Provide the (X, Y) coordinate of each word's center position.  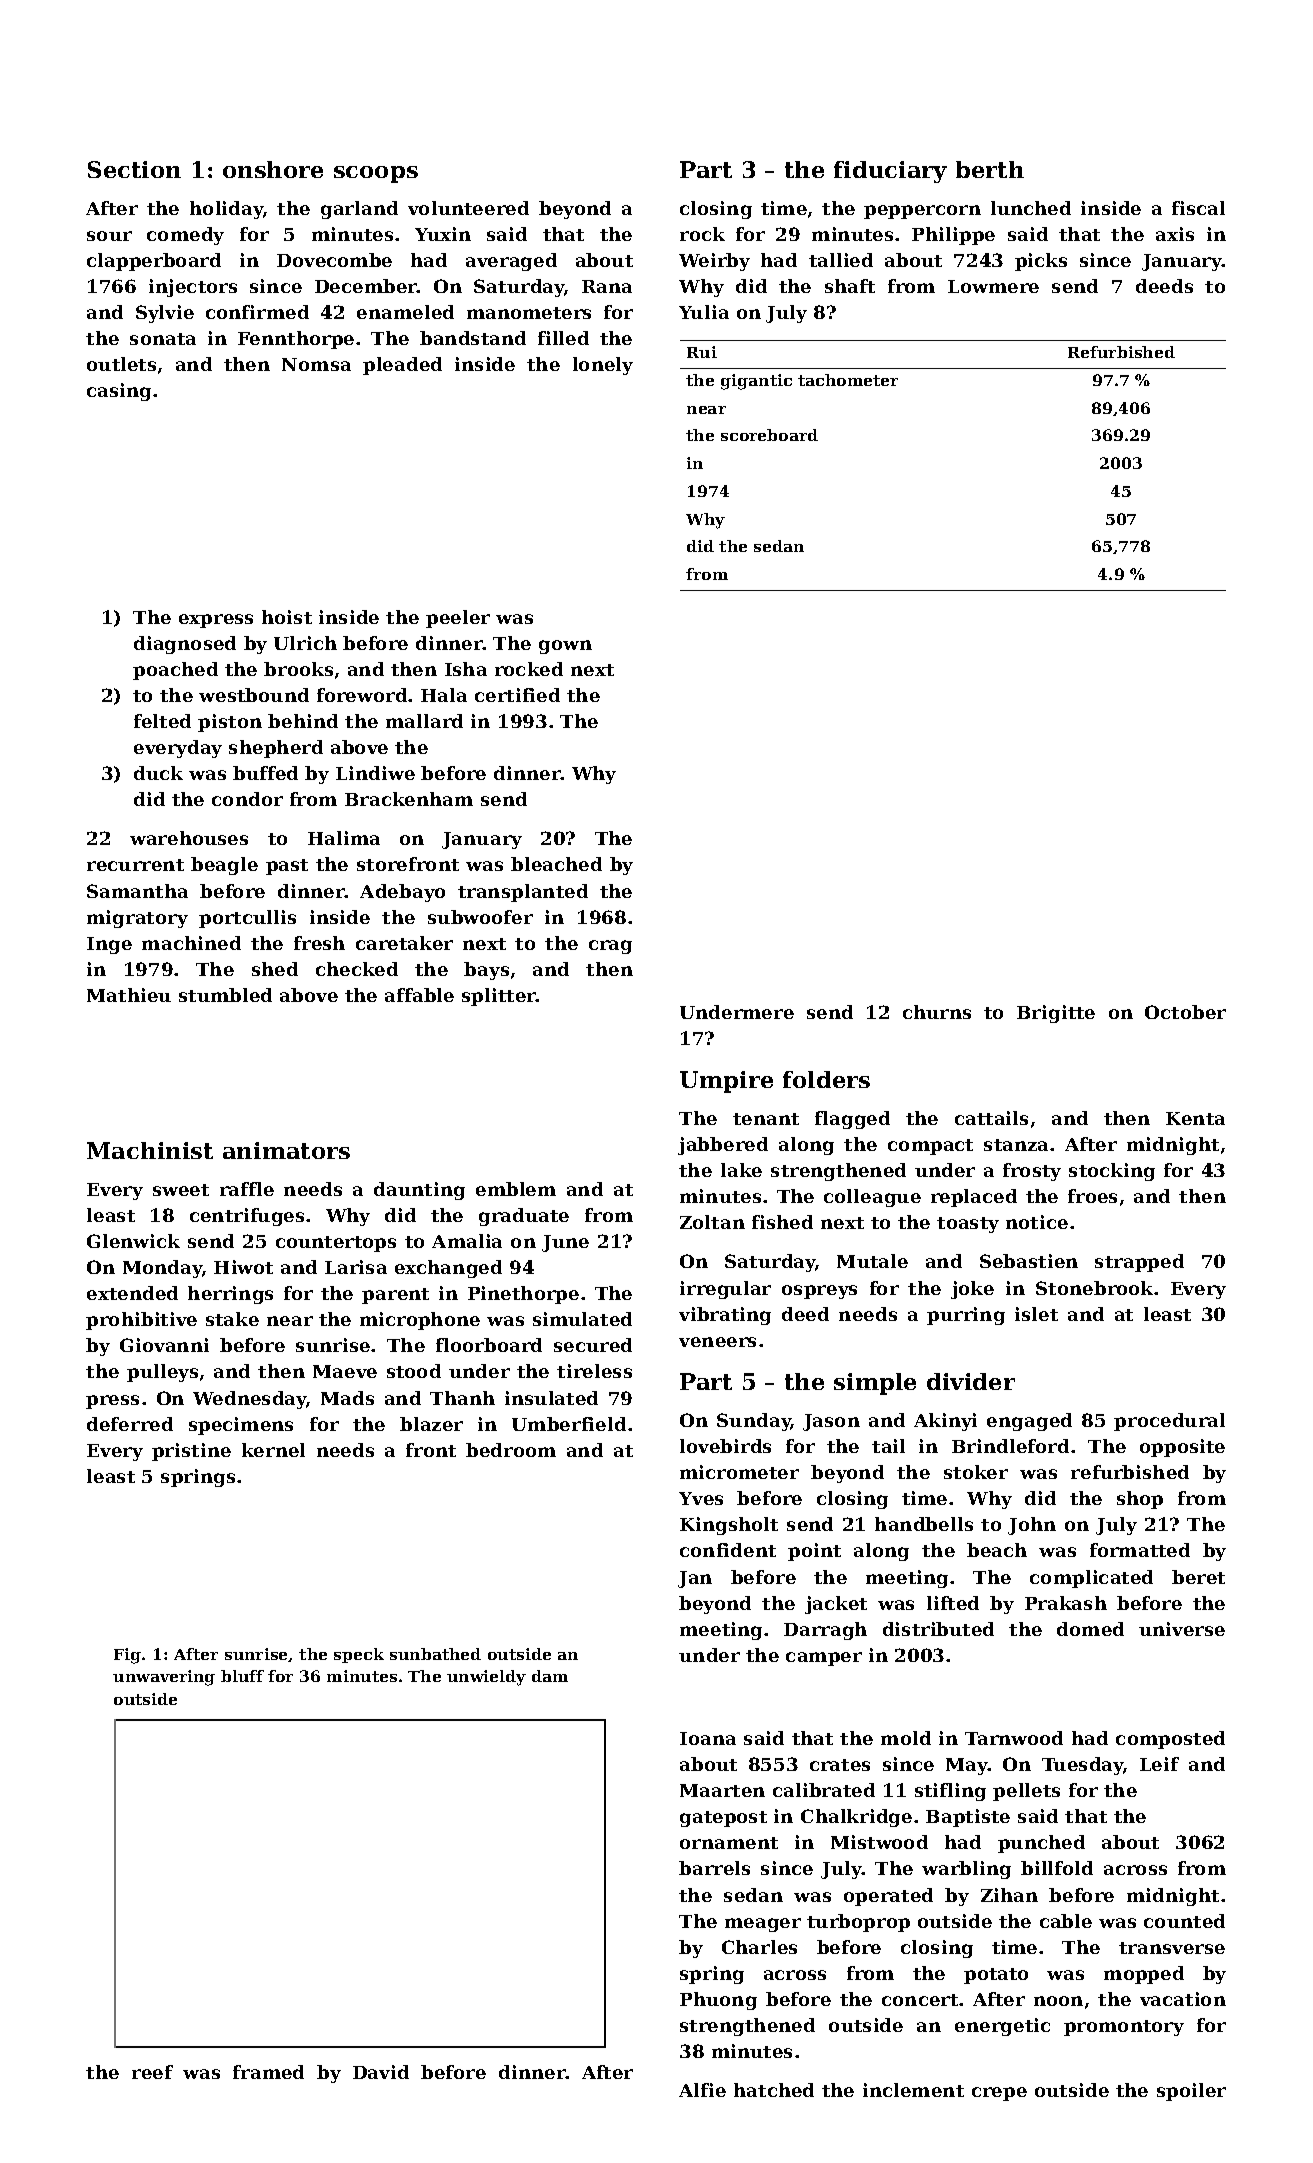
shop (1140, 1500)
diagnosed (185, 645)
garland (359, 210)
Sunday (754, 1422)
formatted (1140, 1550)
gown (565, 647)
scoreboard (769, 435)
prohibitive (141, 1321)
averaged (511, 262)
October (1185, 1012)
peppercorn (922, 212)
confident (728, 1550)
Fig (127, 1656)
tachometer (848, 380)
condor (247, 799)
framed (268, 2072)
